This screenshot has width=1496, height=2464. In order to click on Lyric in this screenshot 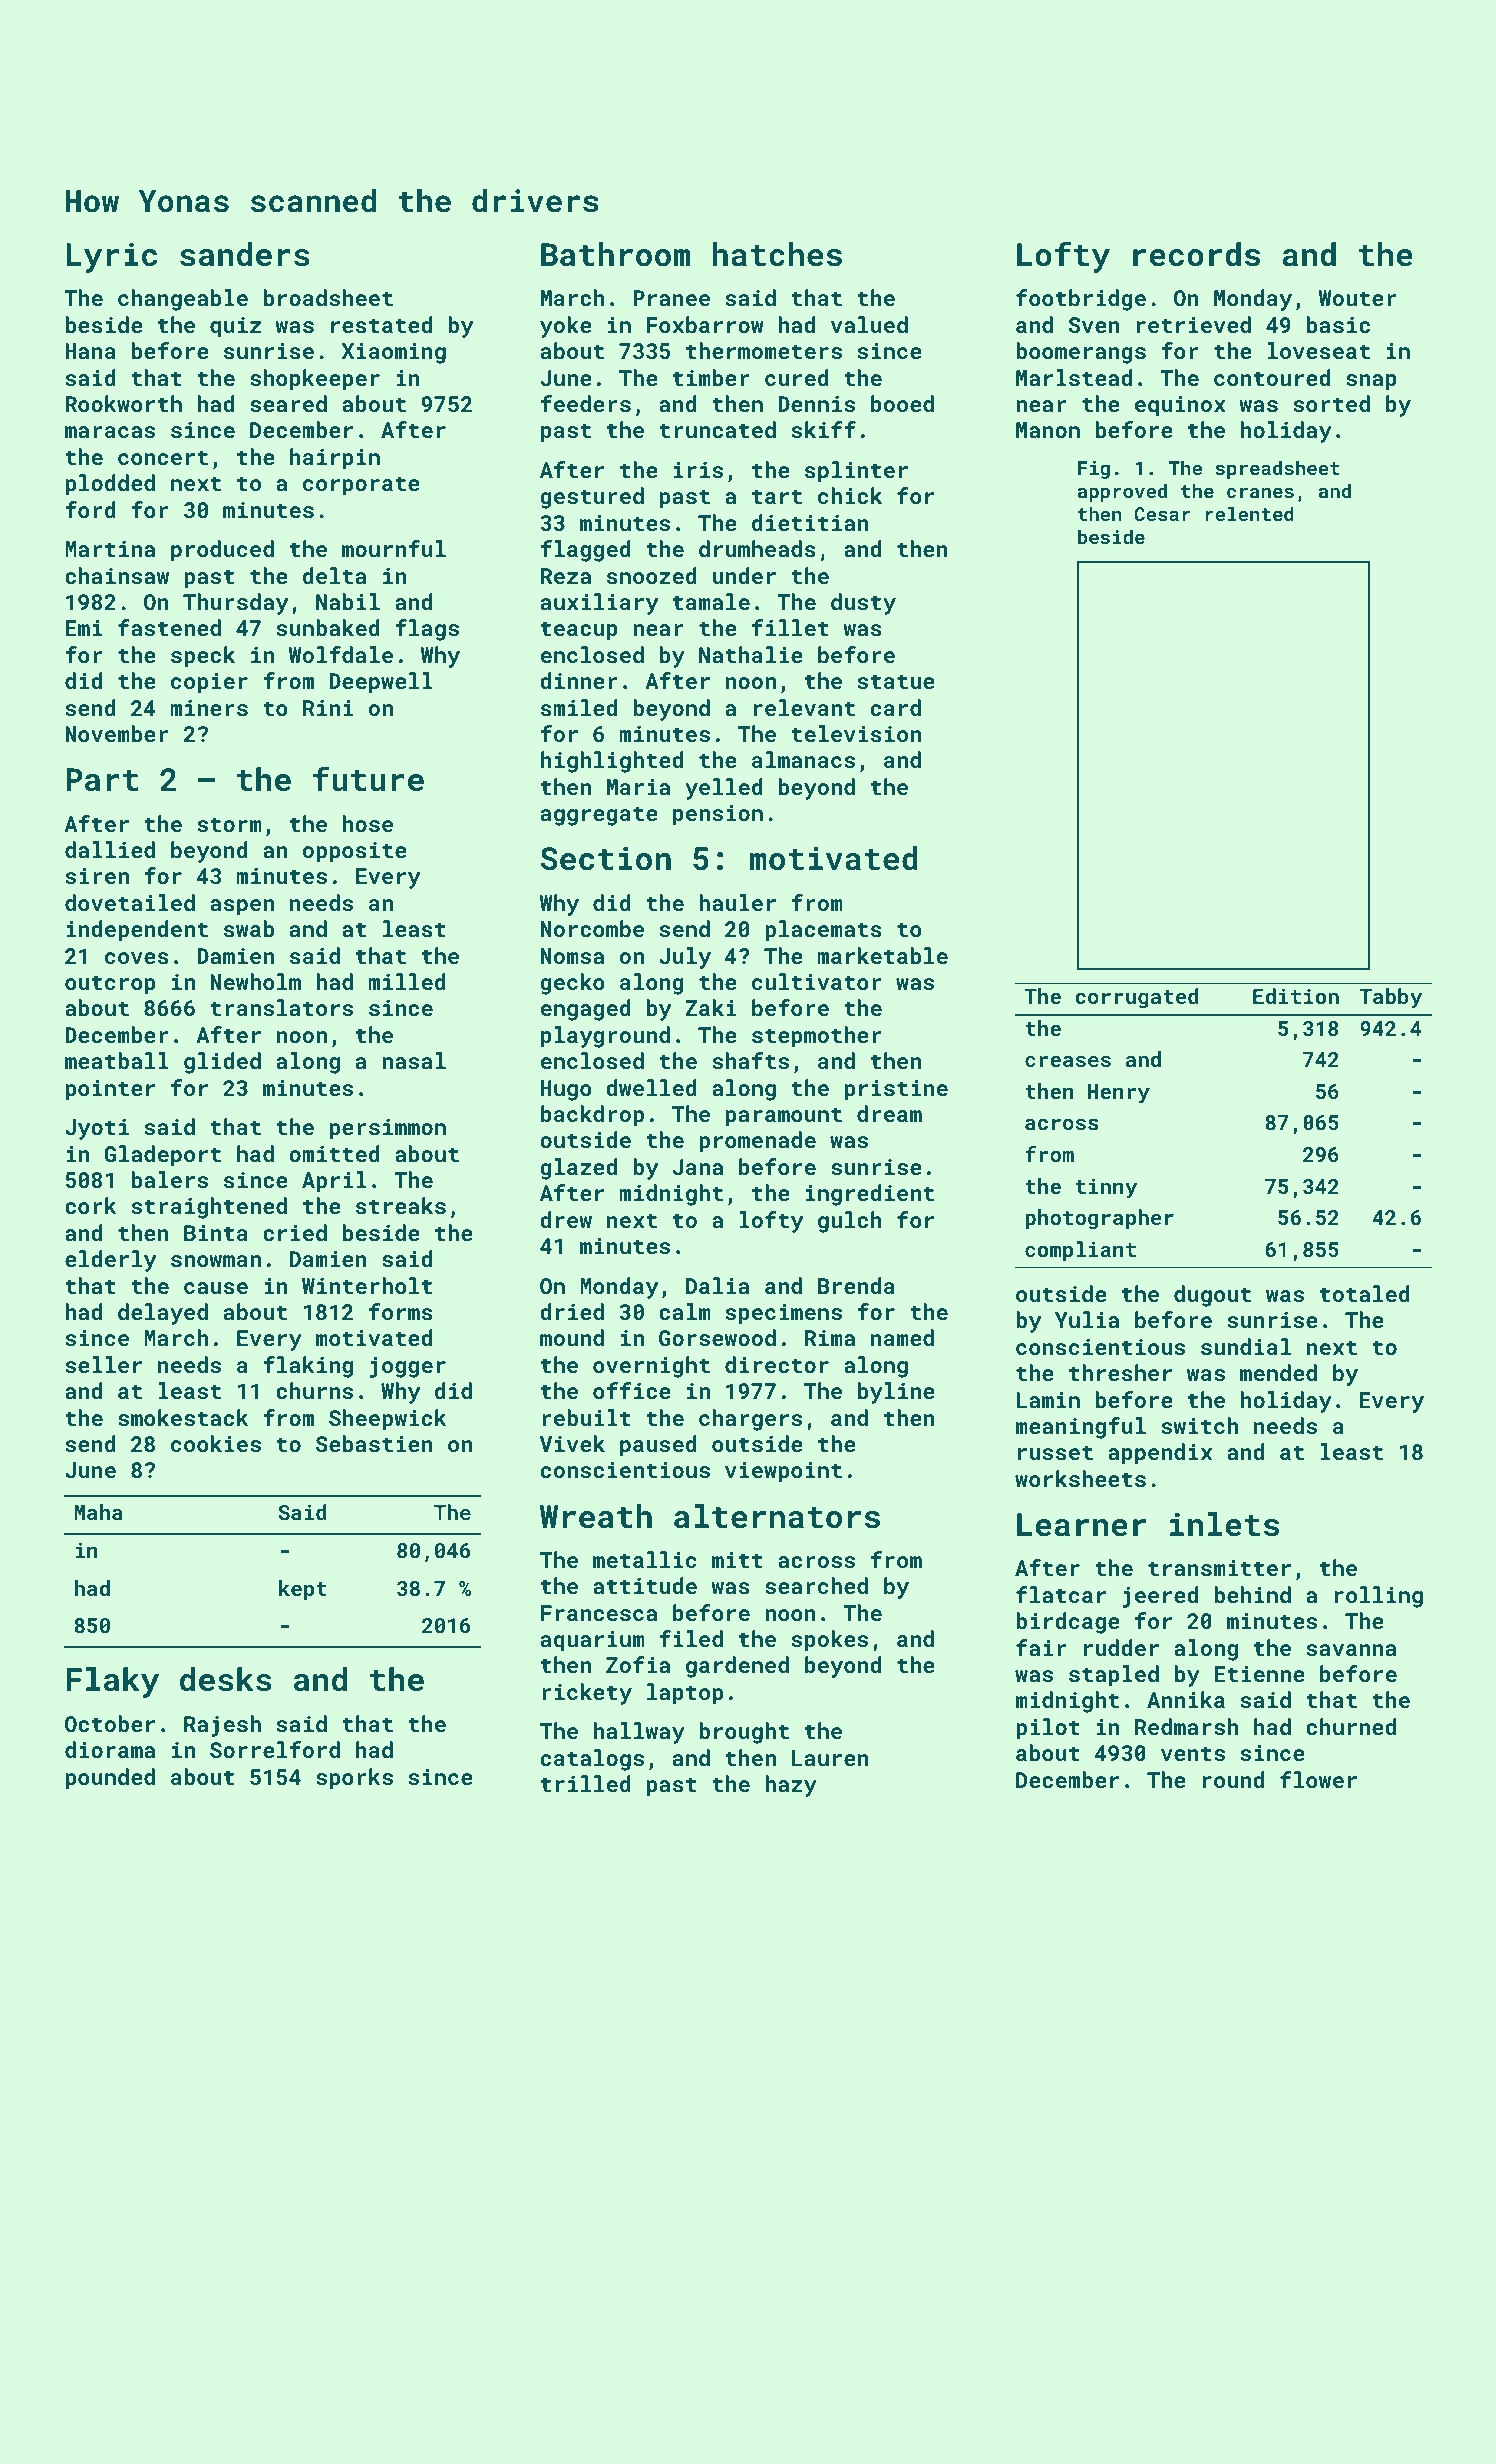, I will do `click(111, 257)`.
